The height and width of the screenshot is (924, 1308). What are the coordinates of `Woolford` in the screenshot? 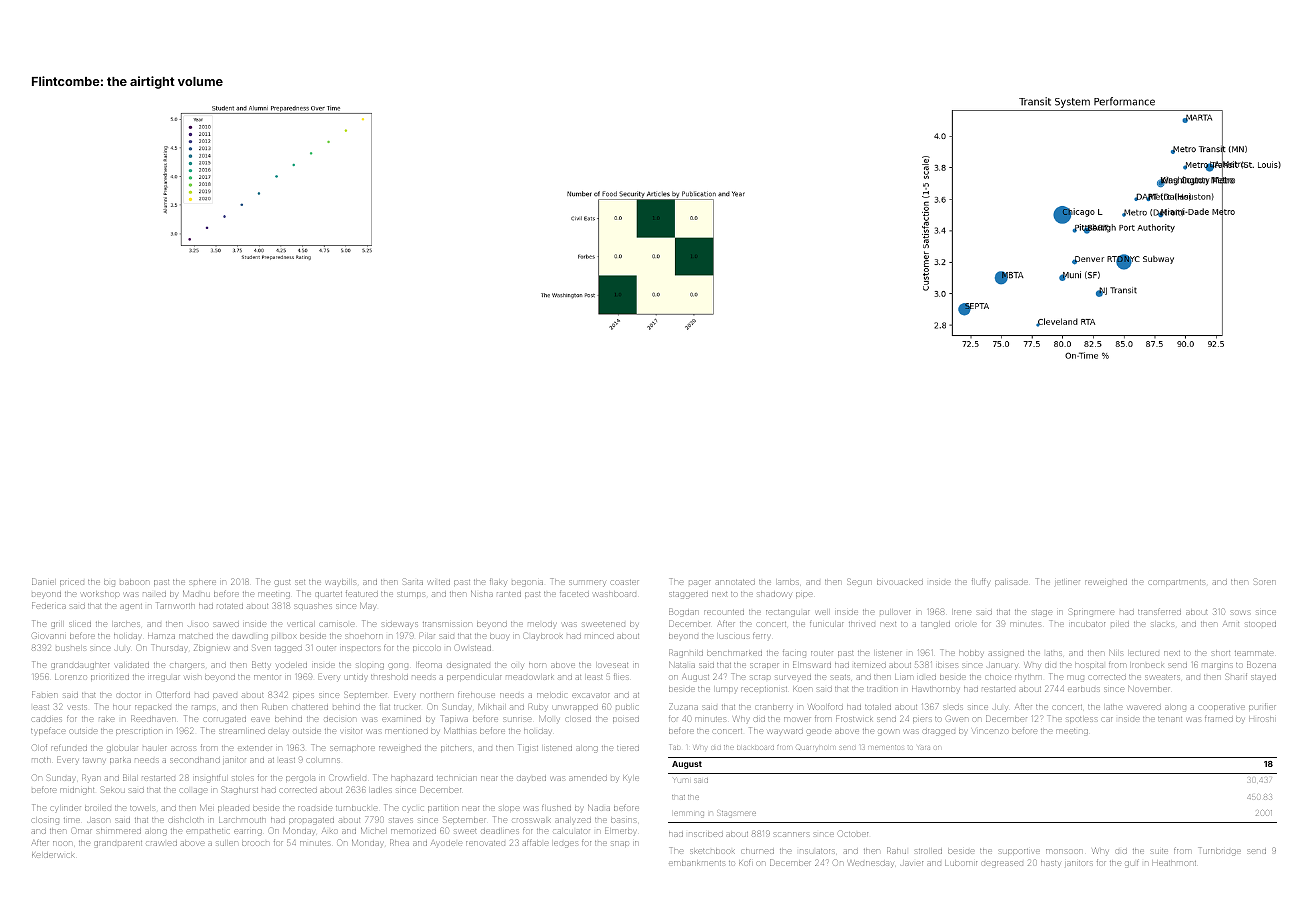 It's located at (826, 707).
